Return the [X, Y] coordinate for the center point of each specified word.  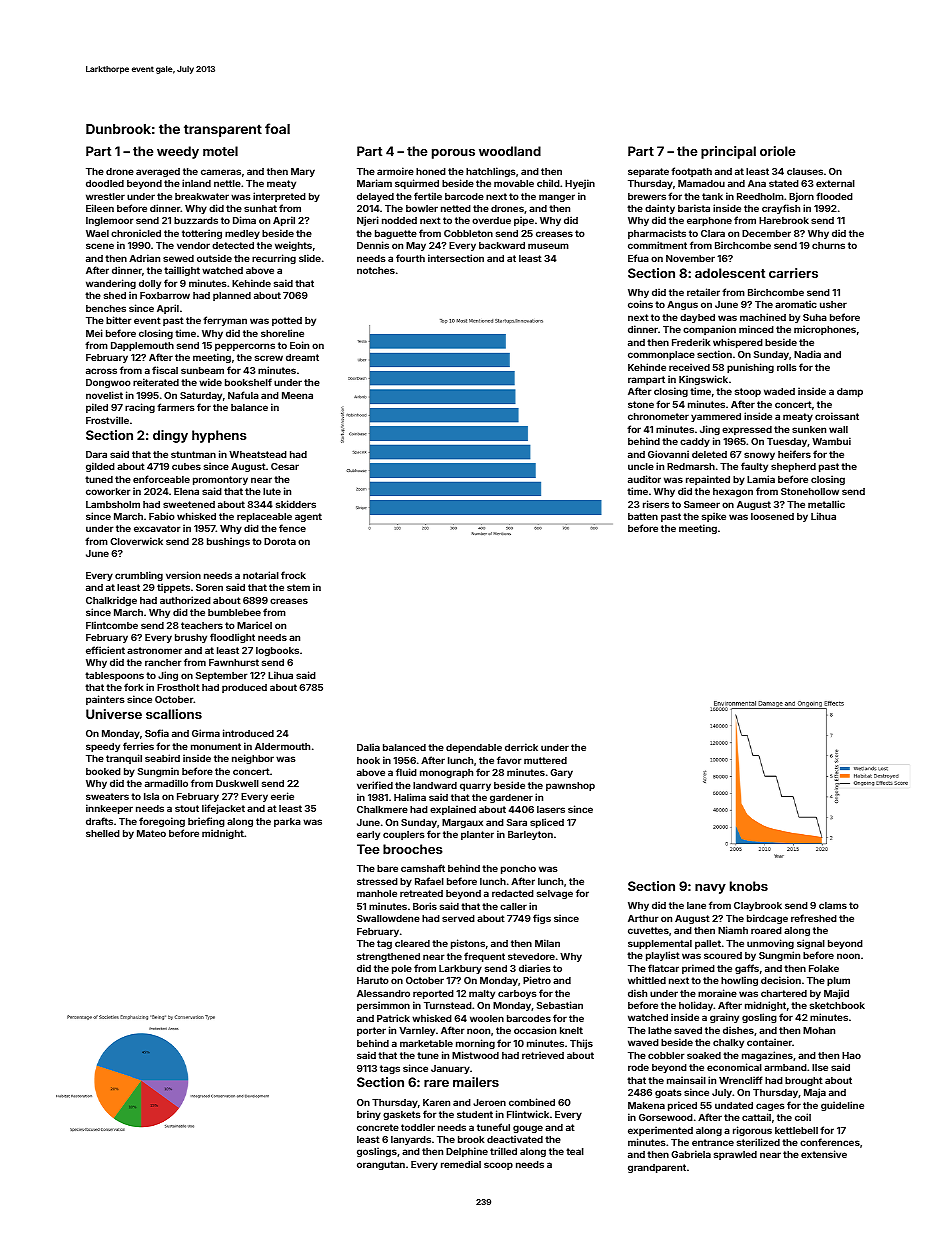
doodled [105, 183]
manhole [377, 893]
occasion [535, 1030]
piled [97, 408]
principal [728, 152]
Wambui [831, 441]
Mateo [151, 833]
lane [696, 905]
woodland [510, 151]
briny [369, 1115]
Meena [297, 395]
